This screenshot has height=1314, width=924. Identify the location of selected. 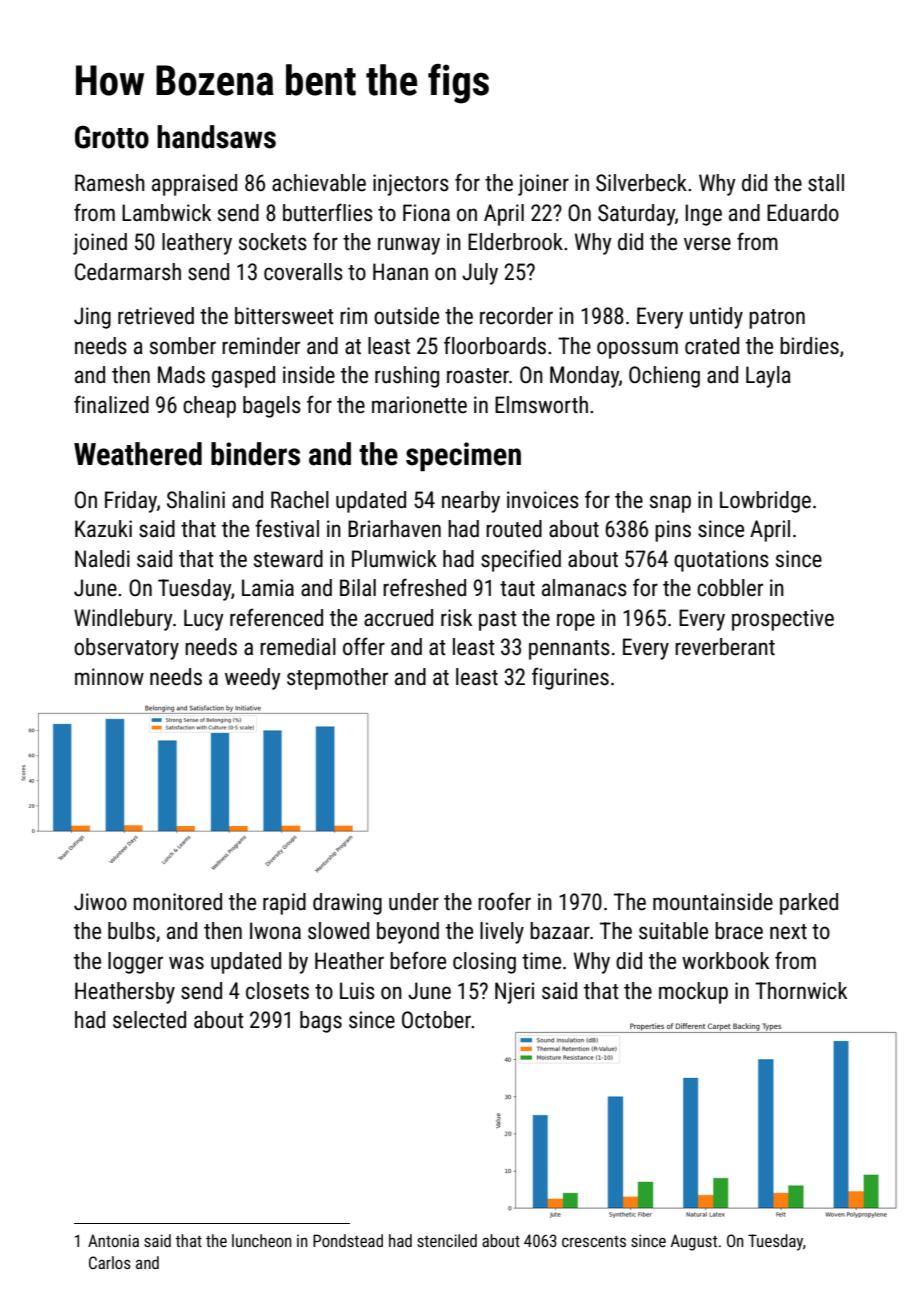
(149, 1020).
